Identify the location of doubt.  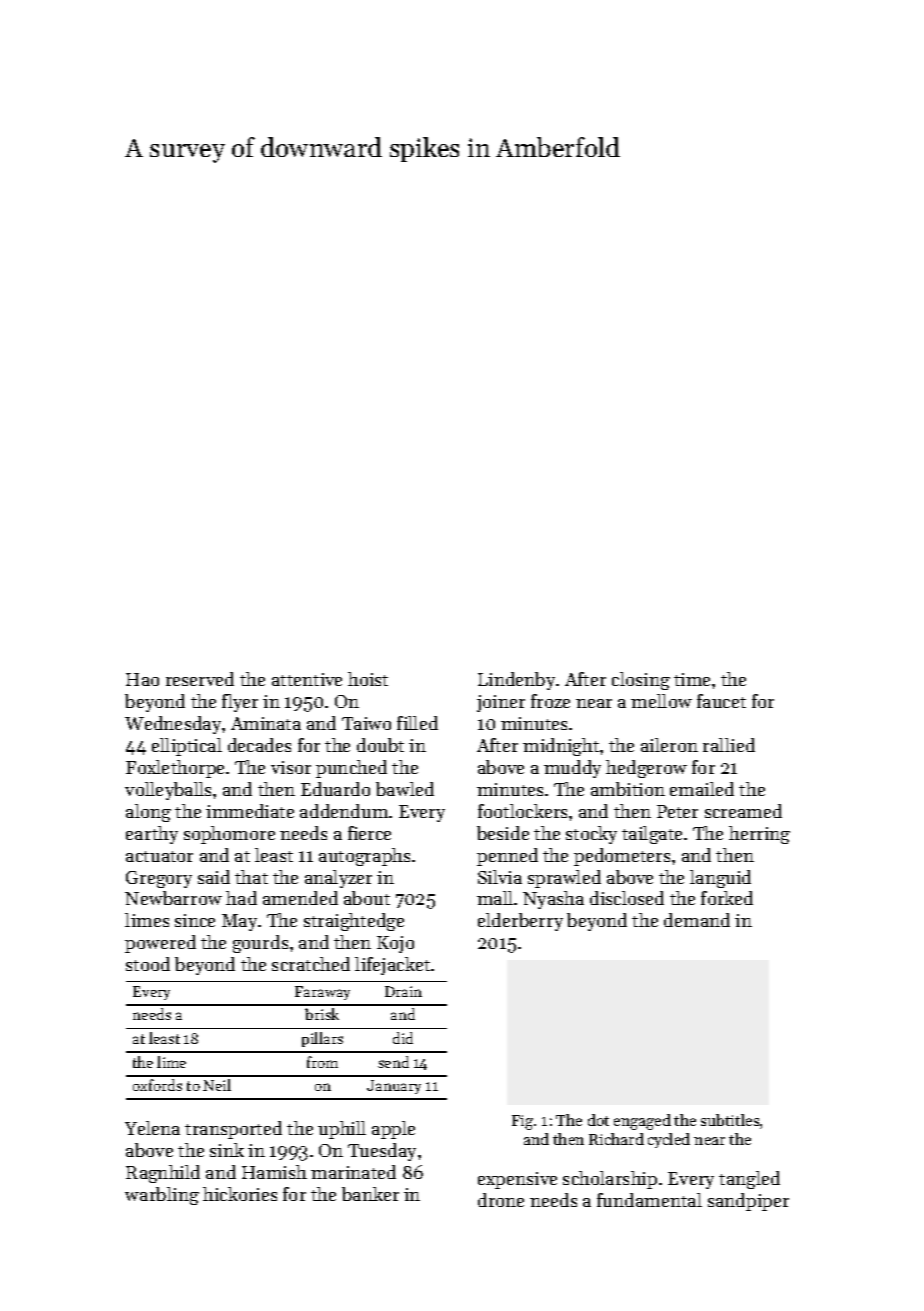
(380, 745).
